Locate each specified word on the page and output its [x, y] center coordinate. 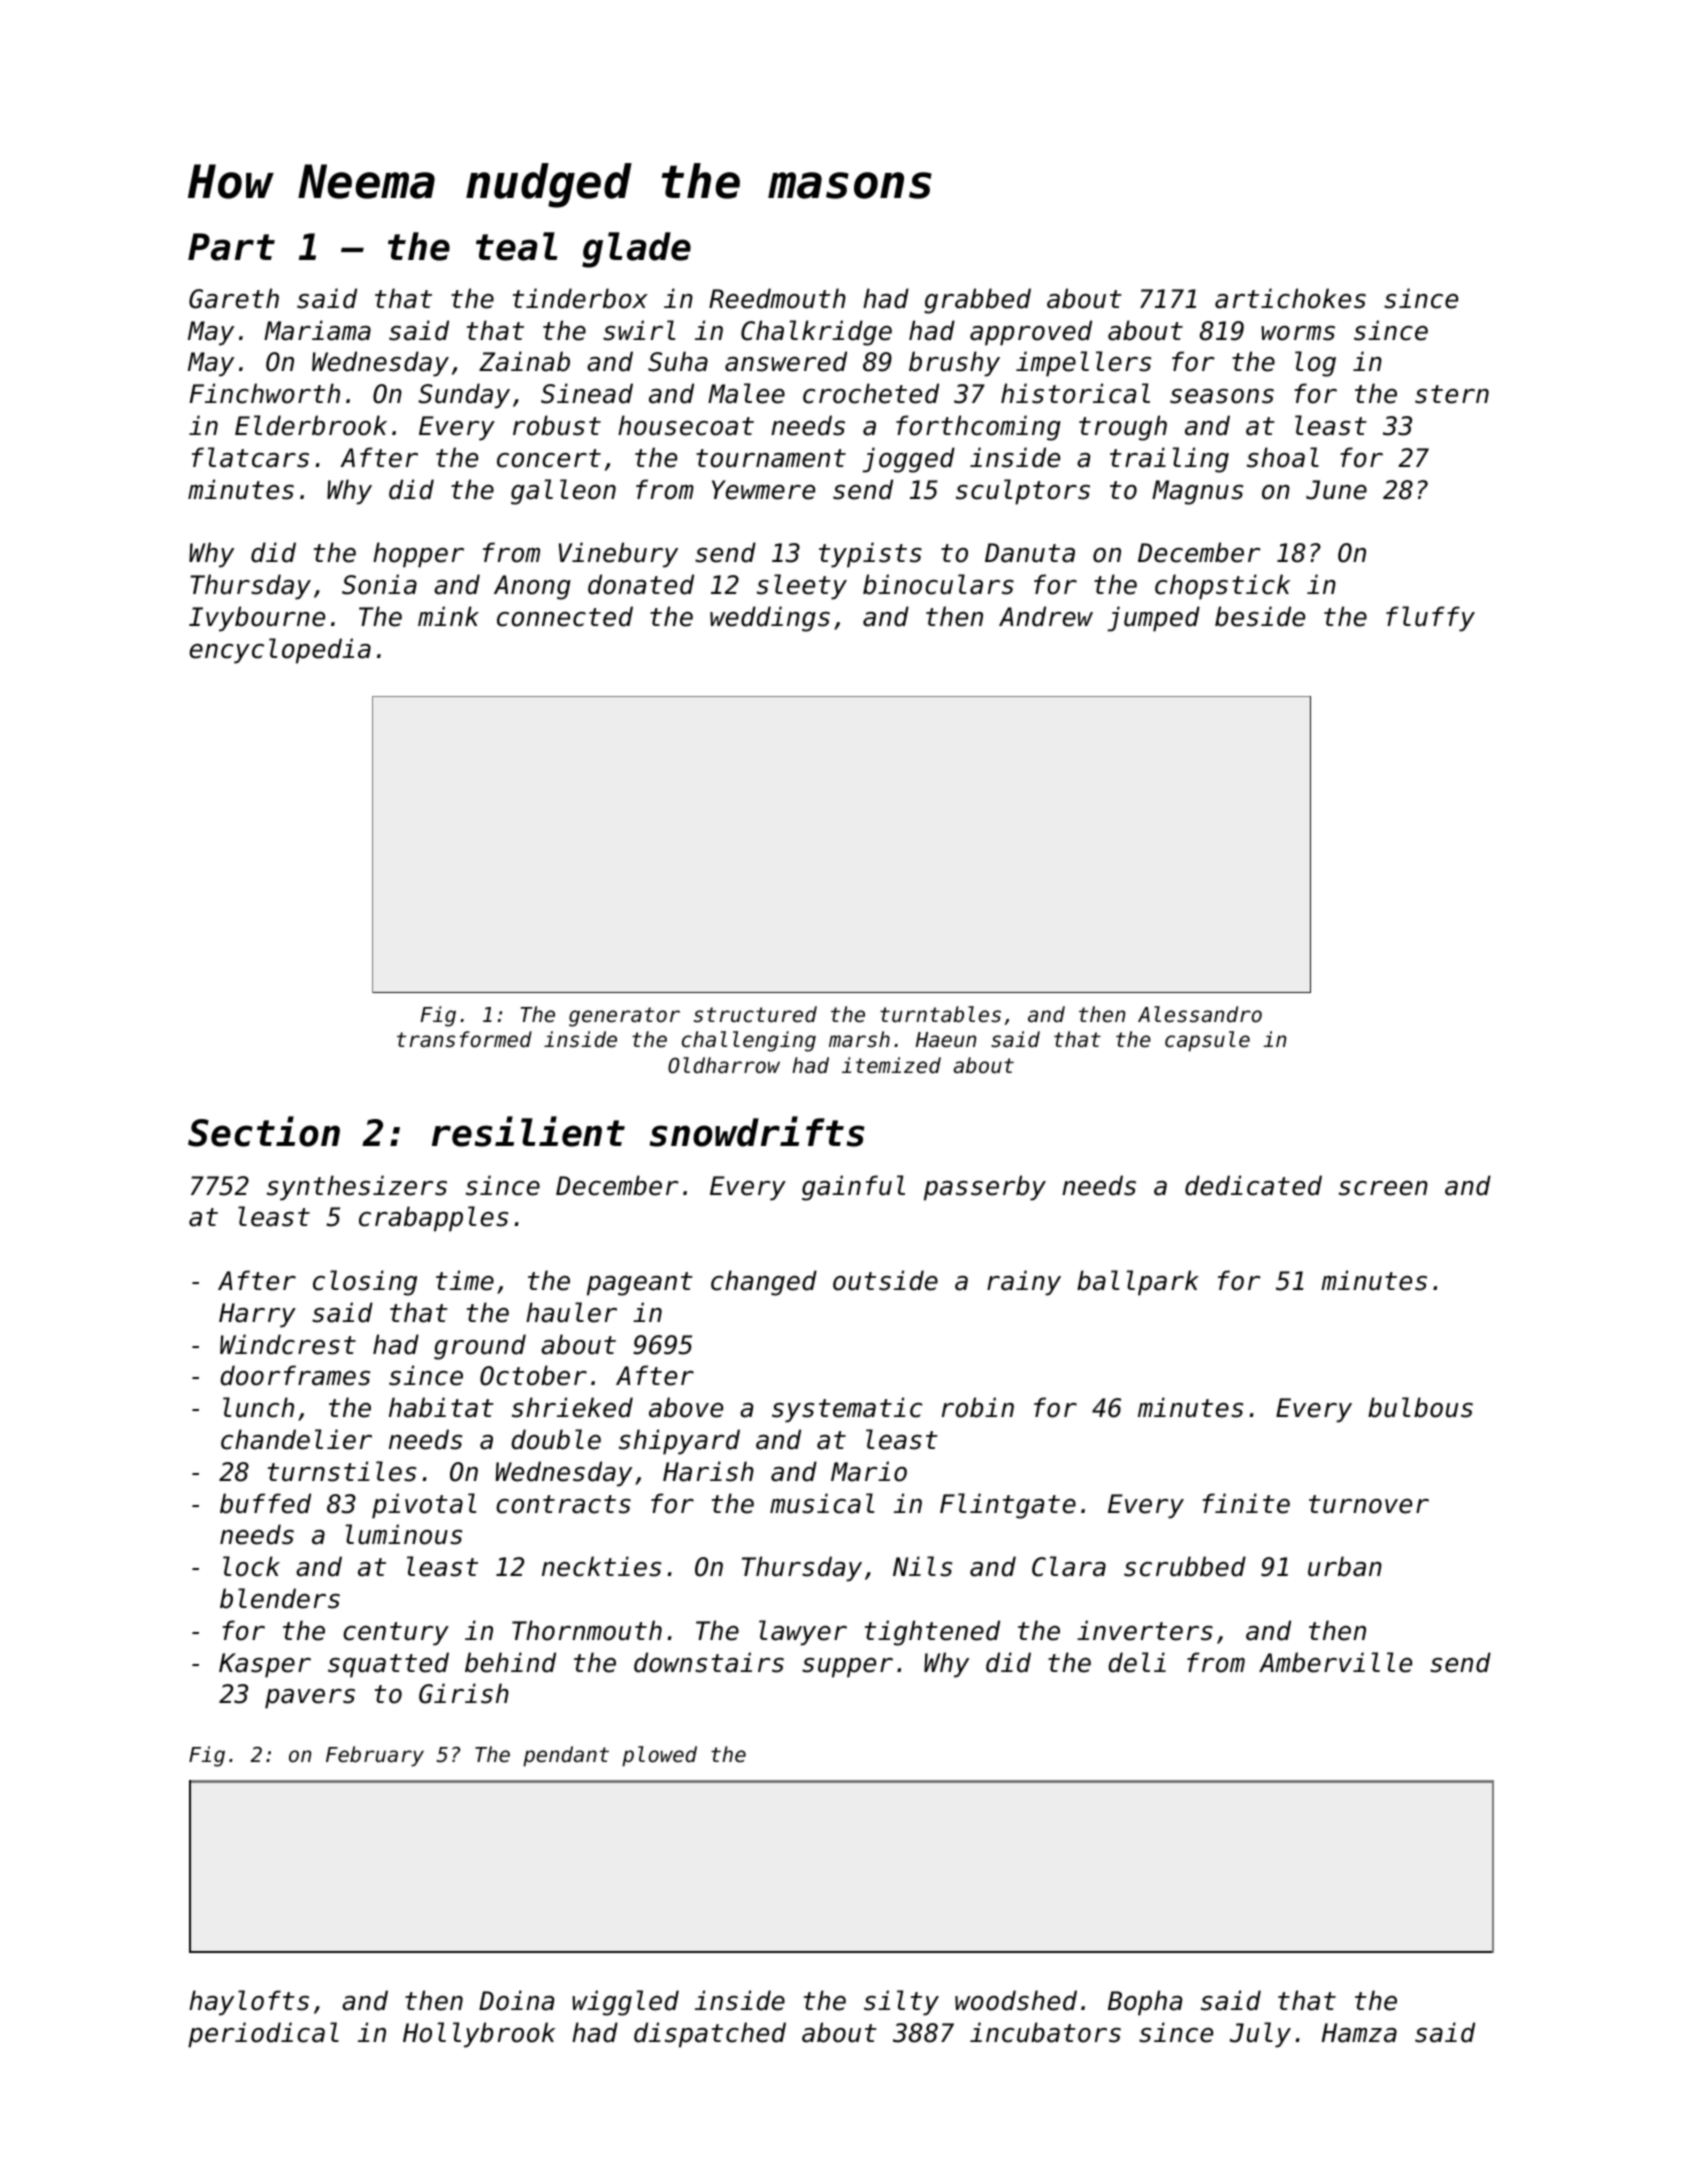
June [1336, 490]
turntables [940, 1014]
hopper [418, 555]
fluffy [1430, 619]
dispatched [710, 2035]
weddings [770, 619]
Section [264, 1131]
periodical [263, 2035]
